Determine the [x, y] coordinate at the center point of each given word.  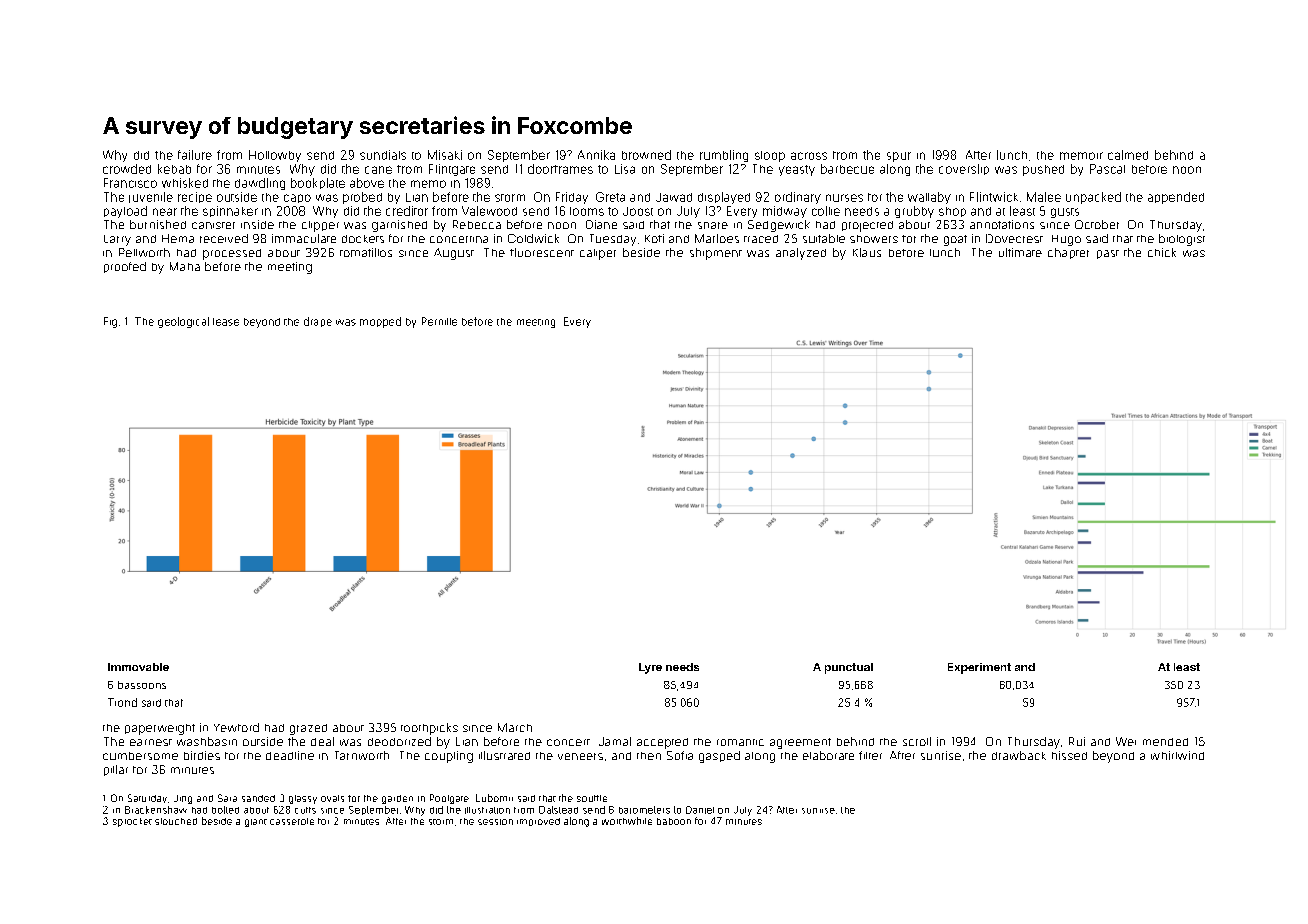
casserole [292, 821]
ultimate [1020, 252]
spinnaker [230, 211]
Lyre [650, 668]
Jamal [615, 741]
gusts [1065, 213]
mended [1165, 742]
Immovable [138, 667]
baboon [674, 821]
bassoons [142, 685]
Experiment [979, 668]
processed [232, 254]
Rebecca [477, 224]
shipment [716, 254]
